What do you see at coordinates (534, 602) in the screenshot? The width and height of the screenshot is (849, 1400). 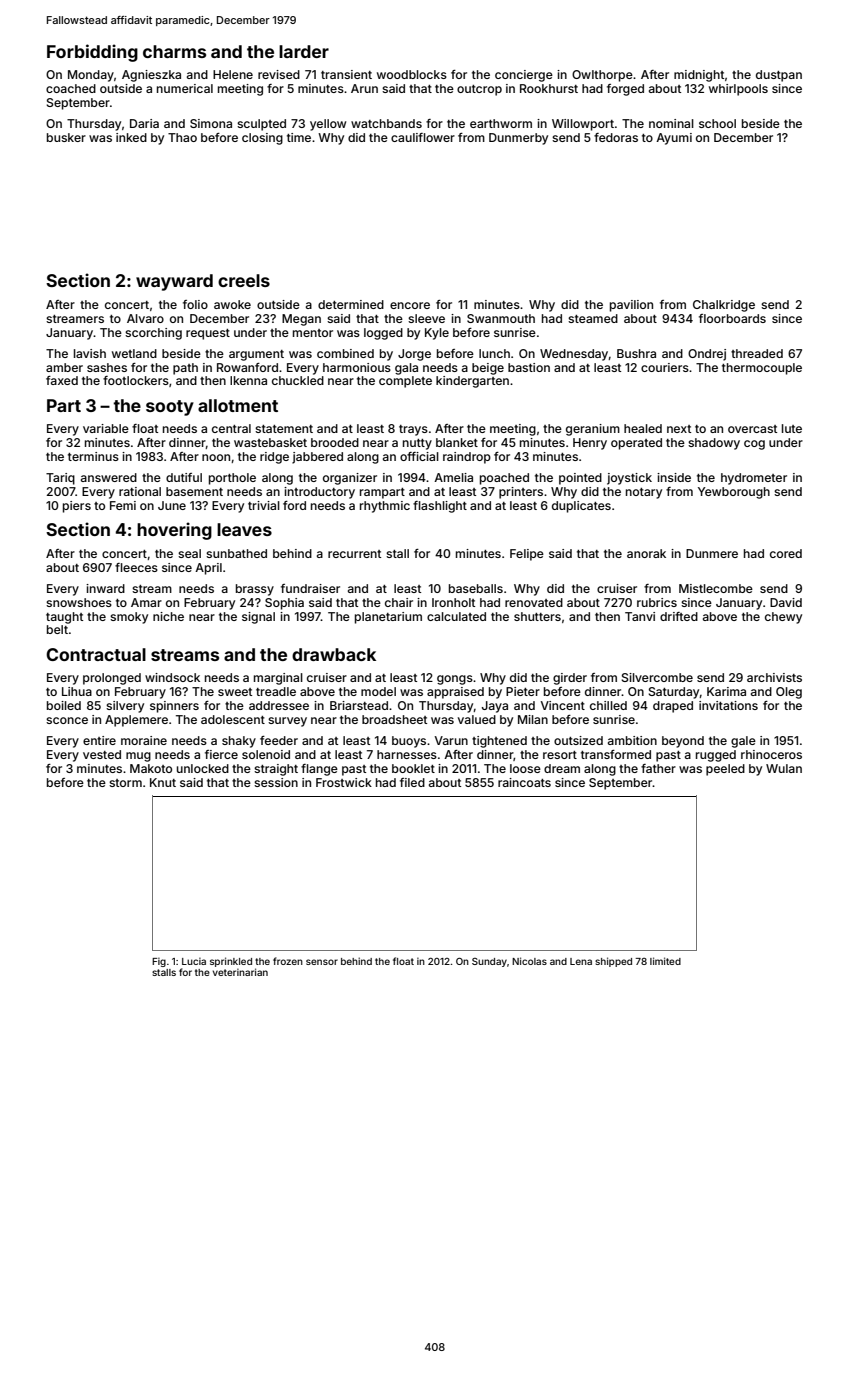 I see `renovated` at bounding box center [534, 602].
